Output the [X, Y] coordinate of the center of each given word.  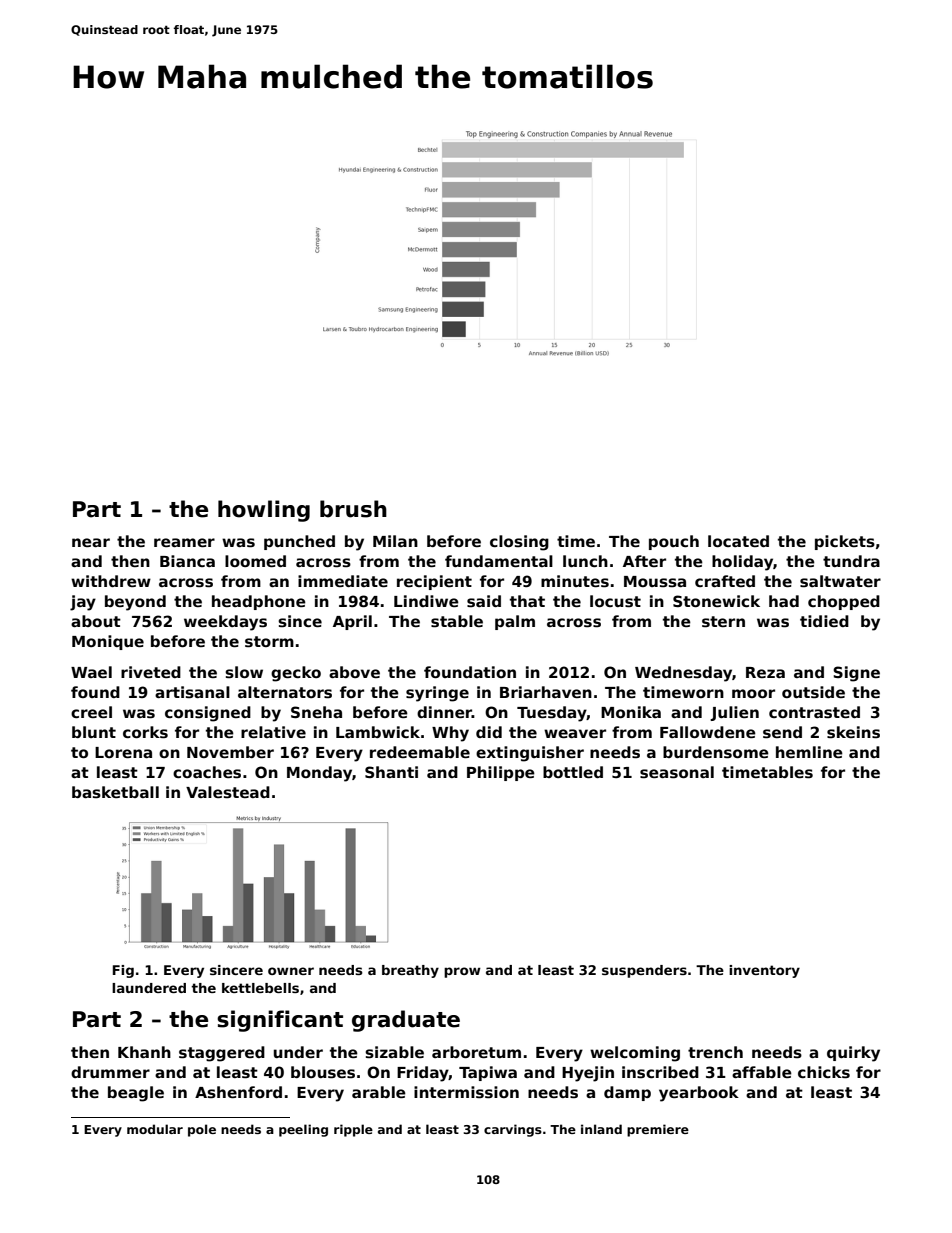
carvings [513, 1130]
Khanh [144, 1052]
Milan [395, 541]
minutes [575, 581]
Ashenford [238, 1092]
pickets [845, 542]
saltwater [840, 581]
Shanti [391, 772]
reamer [184, 542]
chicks [824, 1072]
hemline [809, 752]
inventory [764, 971]
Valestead [228, 792]
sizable [394, 1052]
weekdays [225, 623]
